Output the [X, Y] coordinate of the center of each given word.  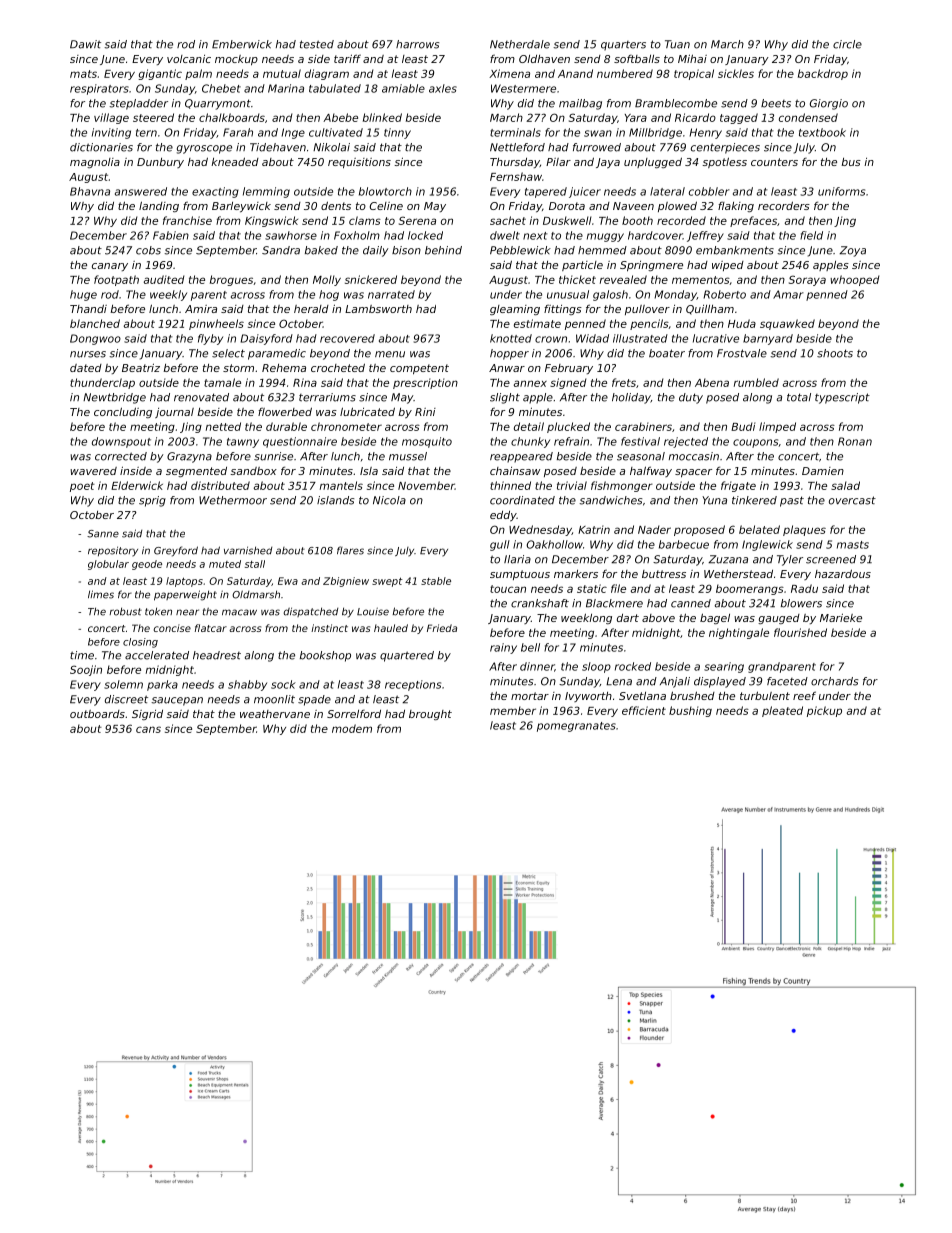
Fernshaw [516, 176]
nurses [88, 354]
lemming [266, 192]
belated [759, 529]
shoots [835, 353]
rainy [503, 648]
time [82, 655]
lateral [667, 191]
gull [500, 545]
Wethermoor [233, 500]
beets [776, 103]
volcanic [189, 59]
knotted [511, 338]
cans [148, 729]
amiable [403, 88]
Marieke [841, 617]
